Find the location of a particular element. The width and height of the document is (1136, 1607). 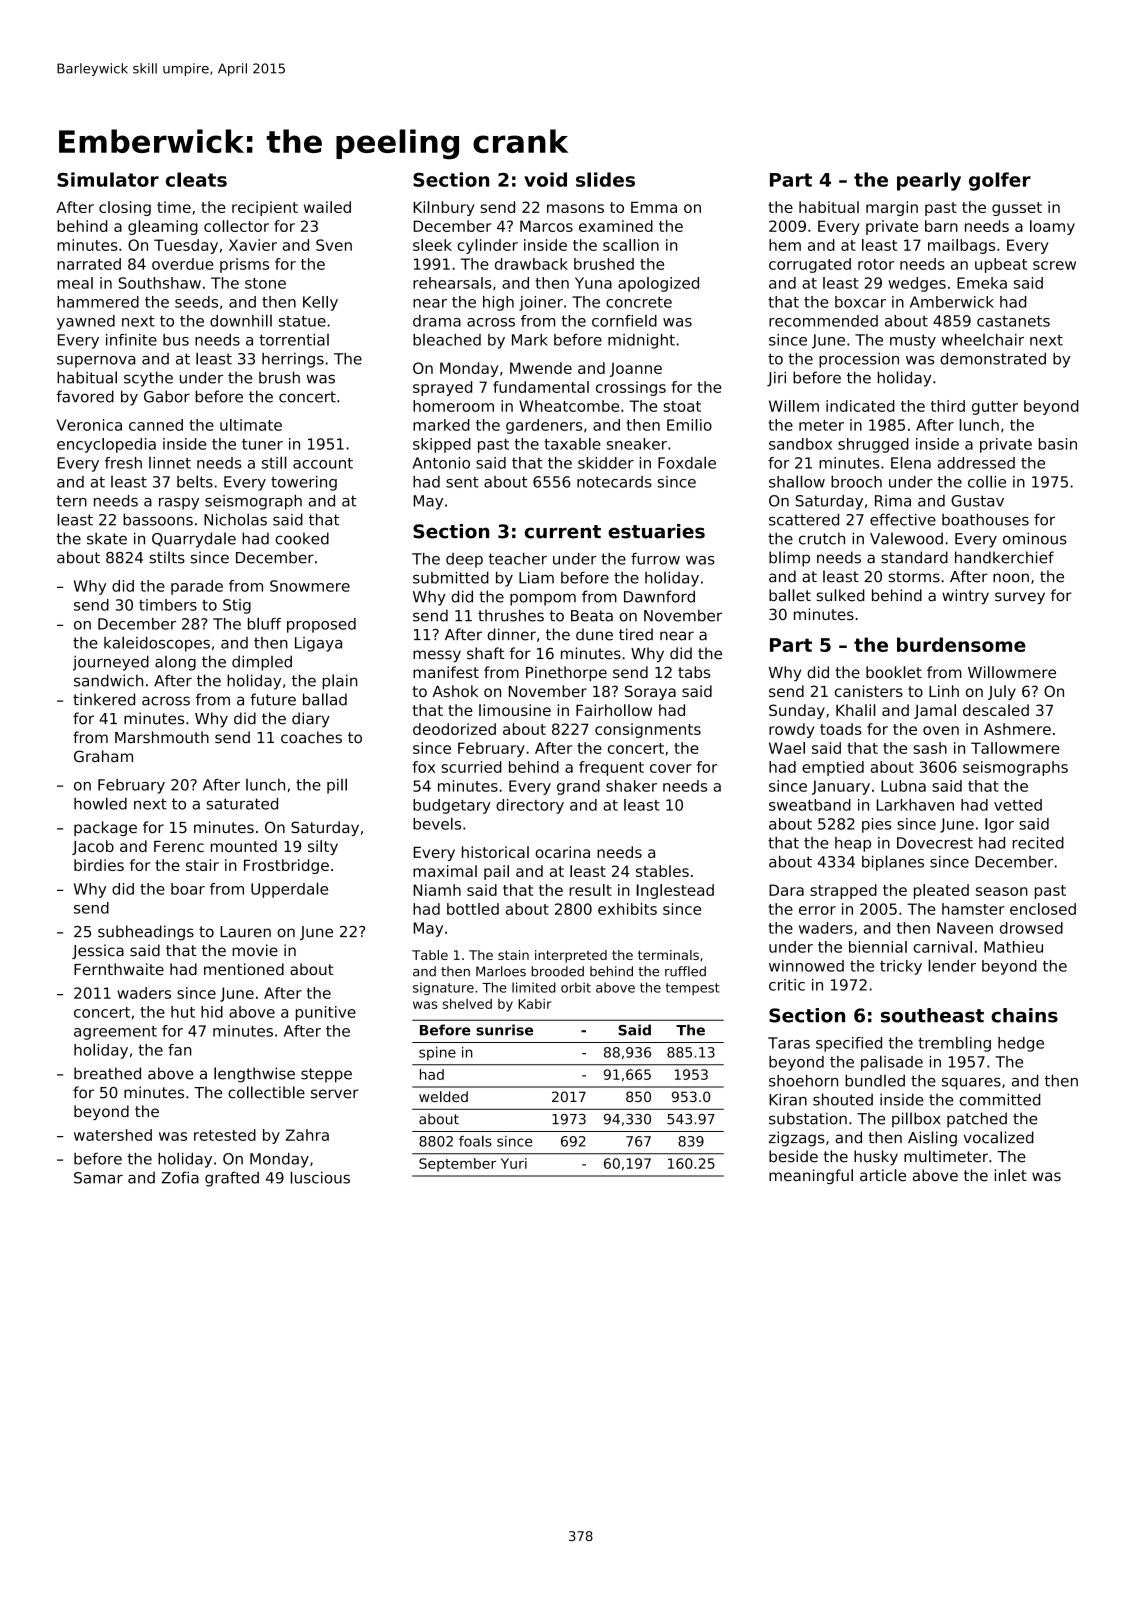

grand is located at coordinates (578, 787).
